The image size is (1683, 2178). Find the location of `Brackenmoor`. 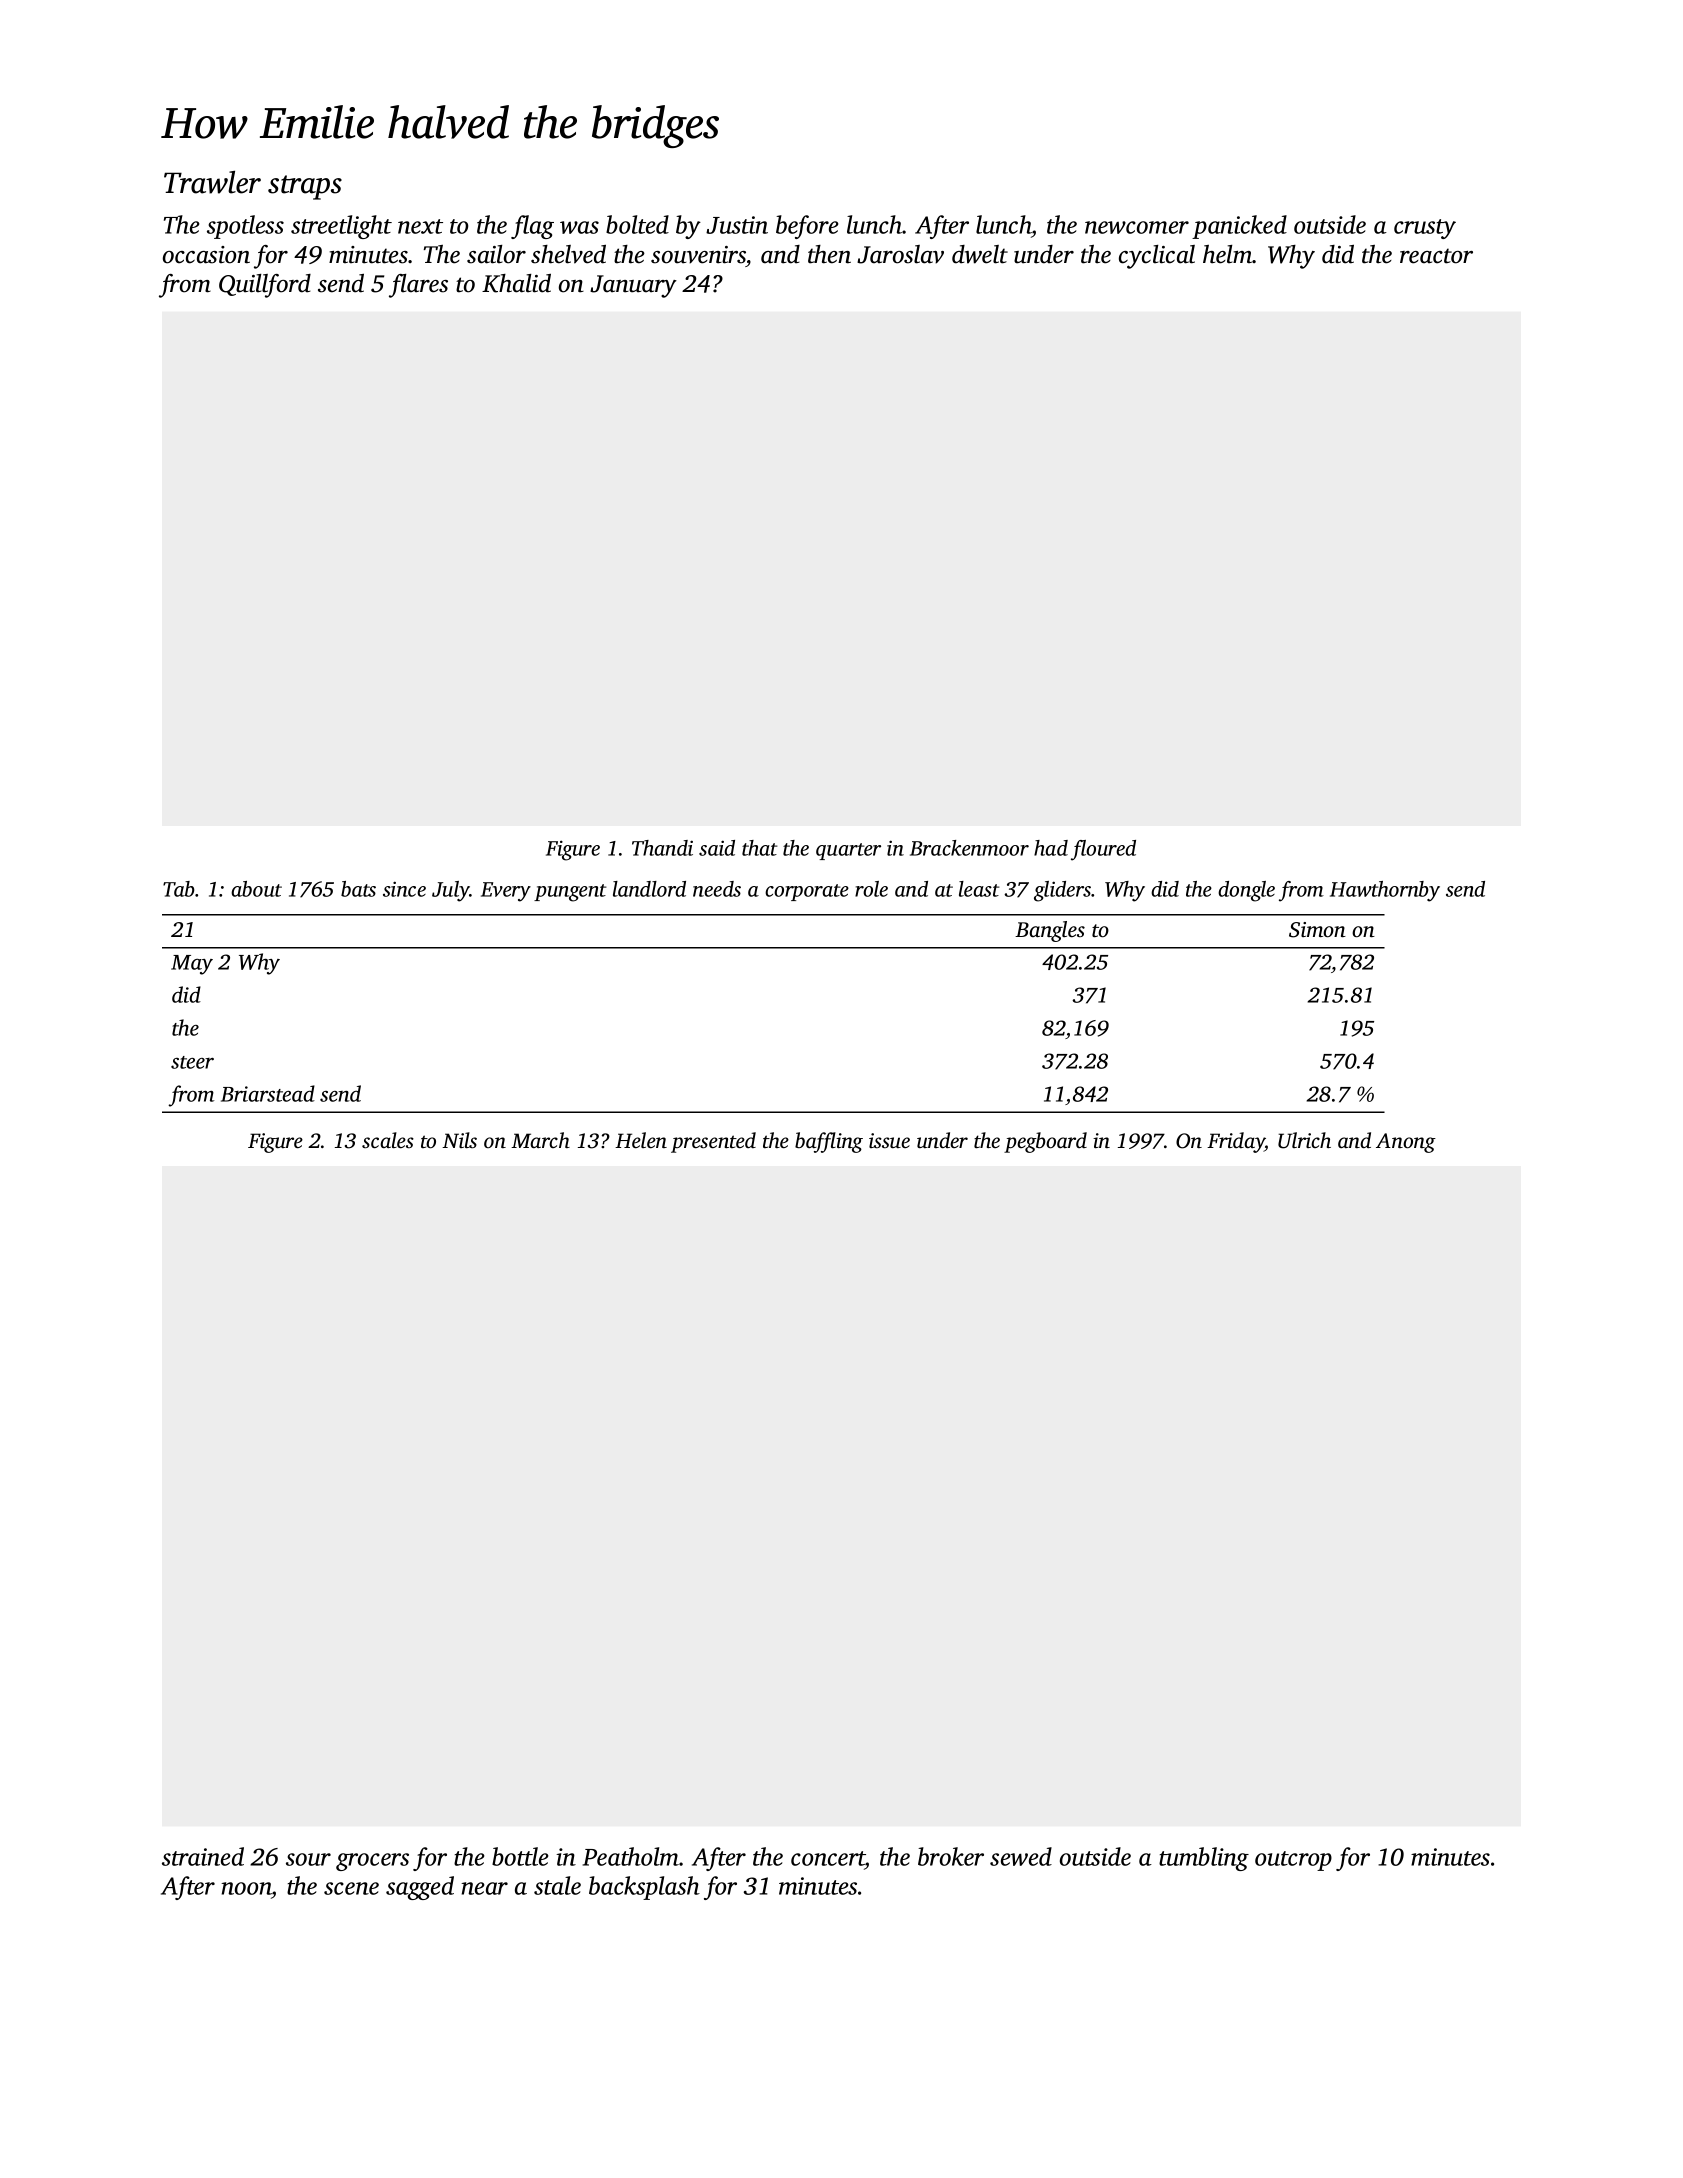

Brackenmoor is located at coordinates (969, 848).
